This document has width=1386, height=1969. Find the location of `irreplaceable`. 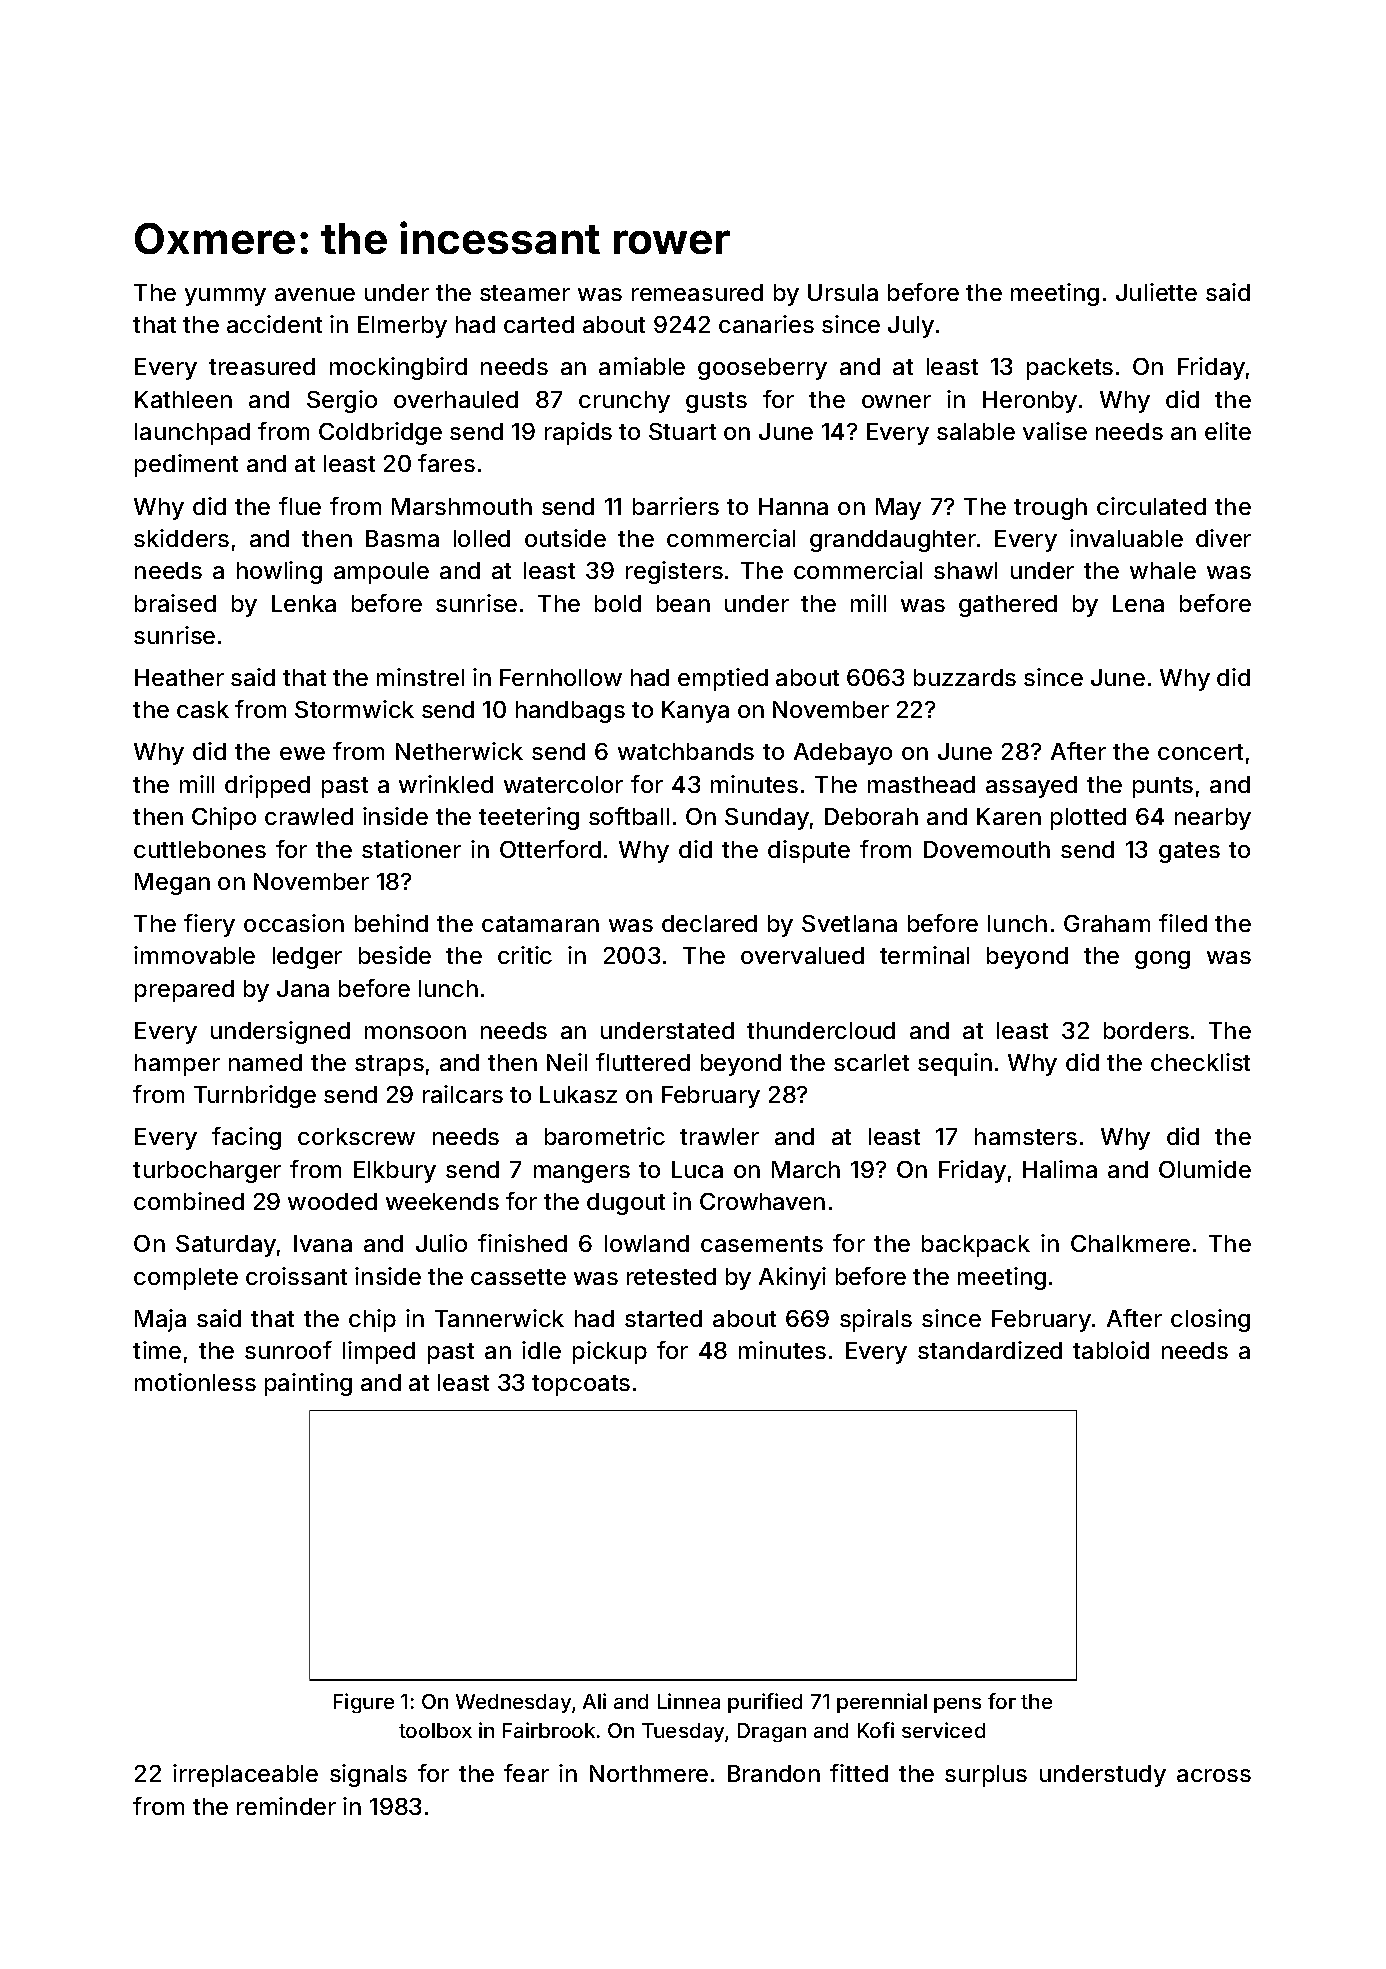

irreplaceable is located at coordinates (245, 1775).
